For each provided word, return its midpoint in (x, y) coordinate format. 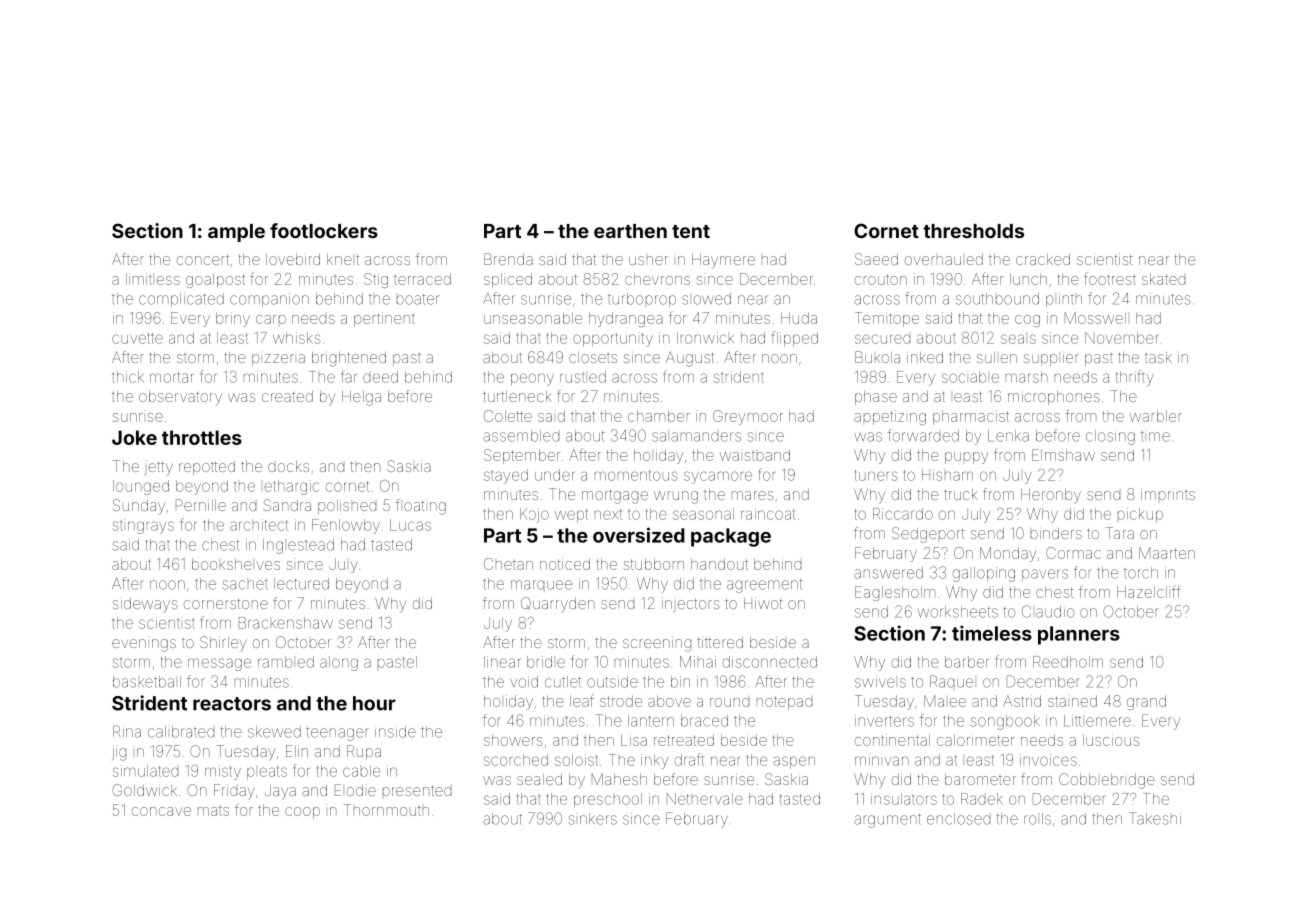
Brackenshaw (286, 623)
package (731, 537)
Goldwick (144, 790)
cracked (1043, 259)
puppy (966, 458)
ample (236, 233)
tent (691, 231)
